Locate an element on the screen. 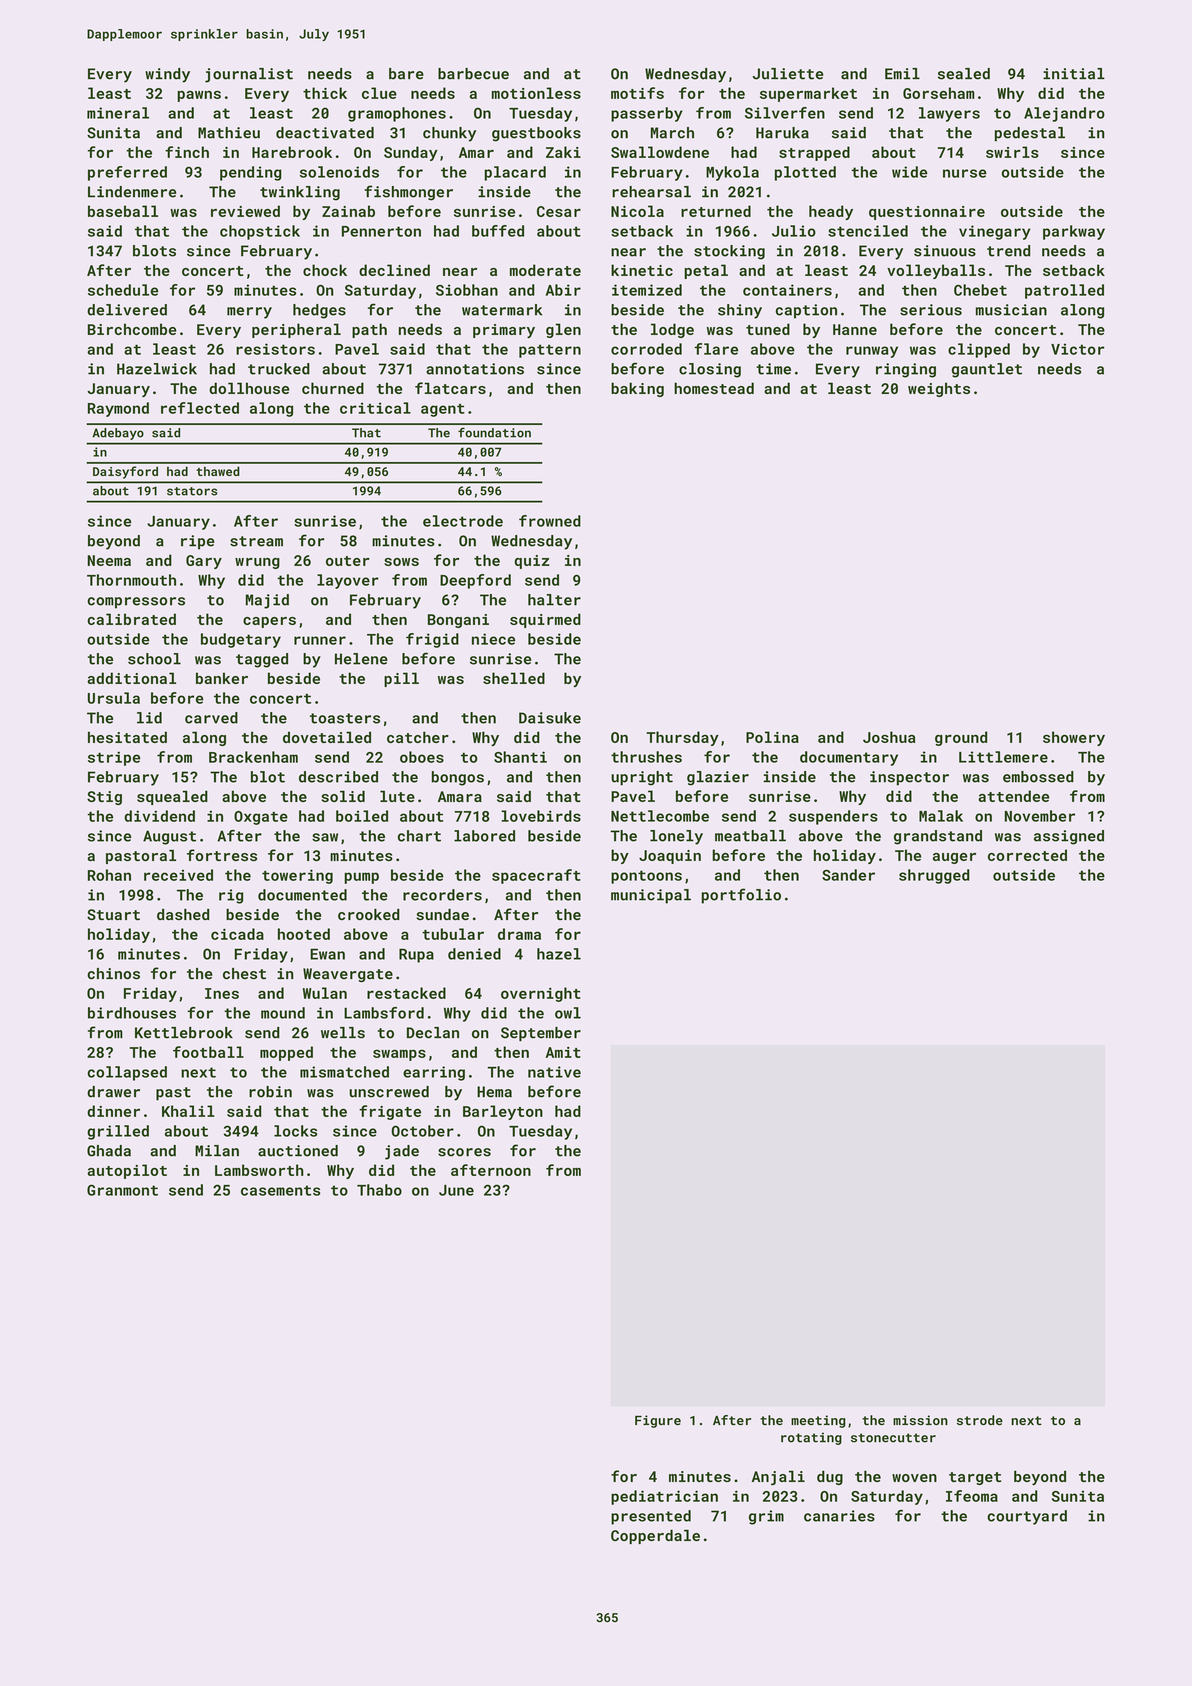 The height and width of the screenshot is (1686, 1192). moderate is located at coordinates (545, 270).
